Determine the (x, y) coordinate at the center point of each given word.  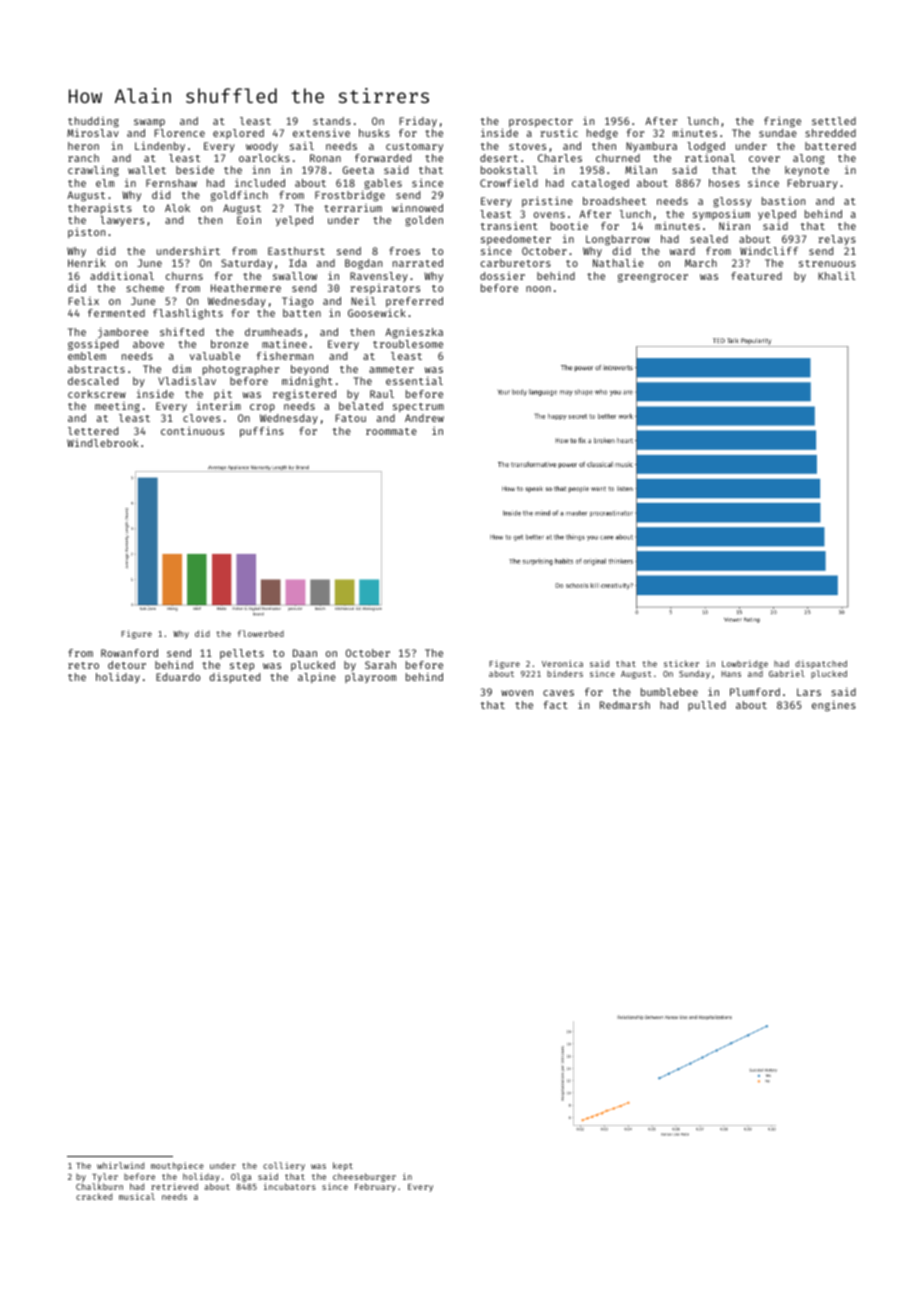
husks (374, 133)
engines (834, 706)
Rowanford (129, 653)
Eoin (249, 219)
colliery (284, 1166)
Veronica (562, 663)
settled (834, 121)
